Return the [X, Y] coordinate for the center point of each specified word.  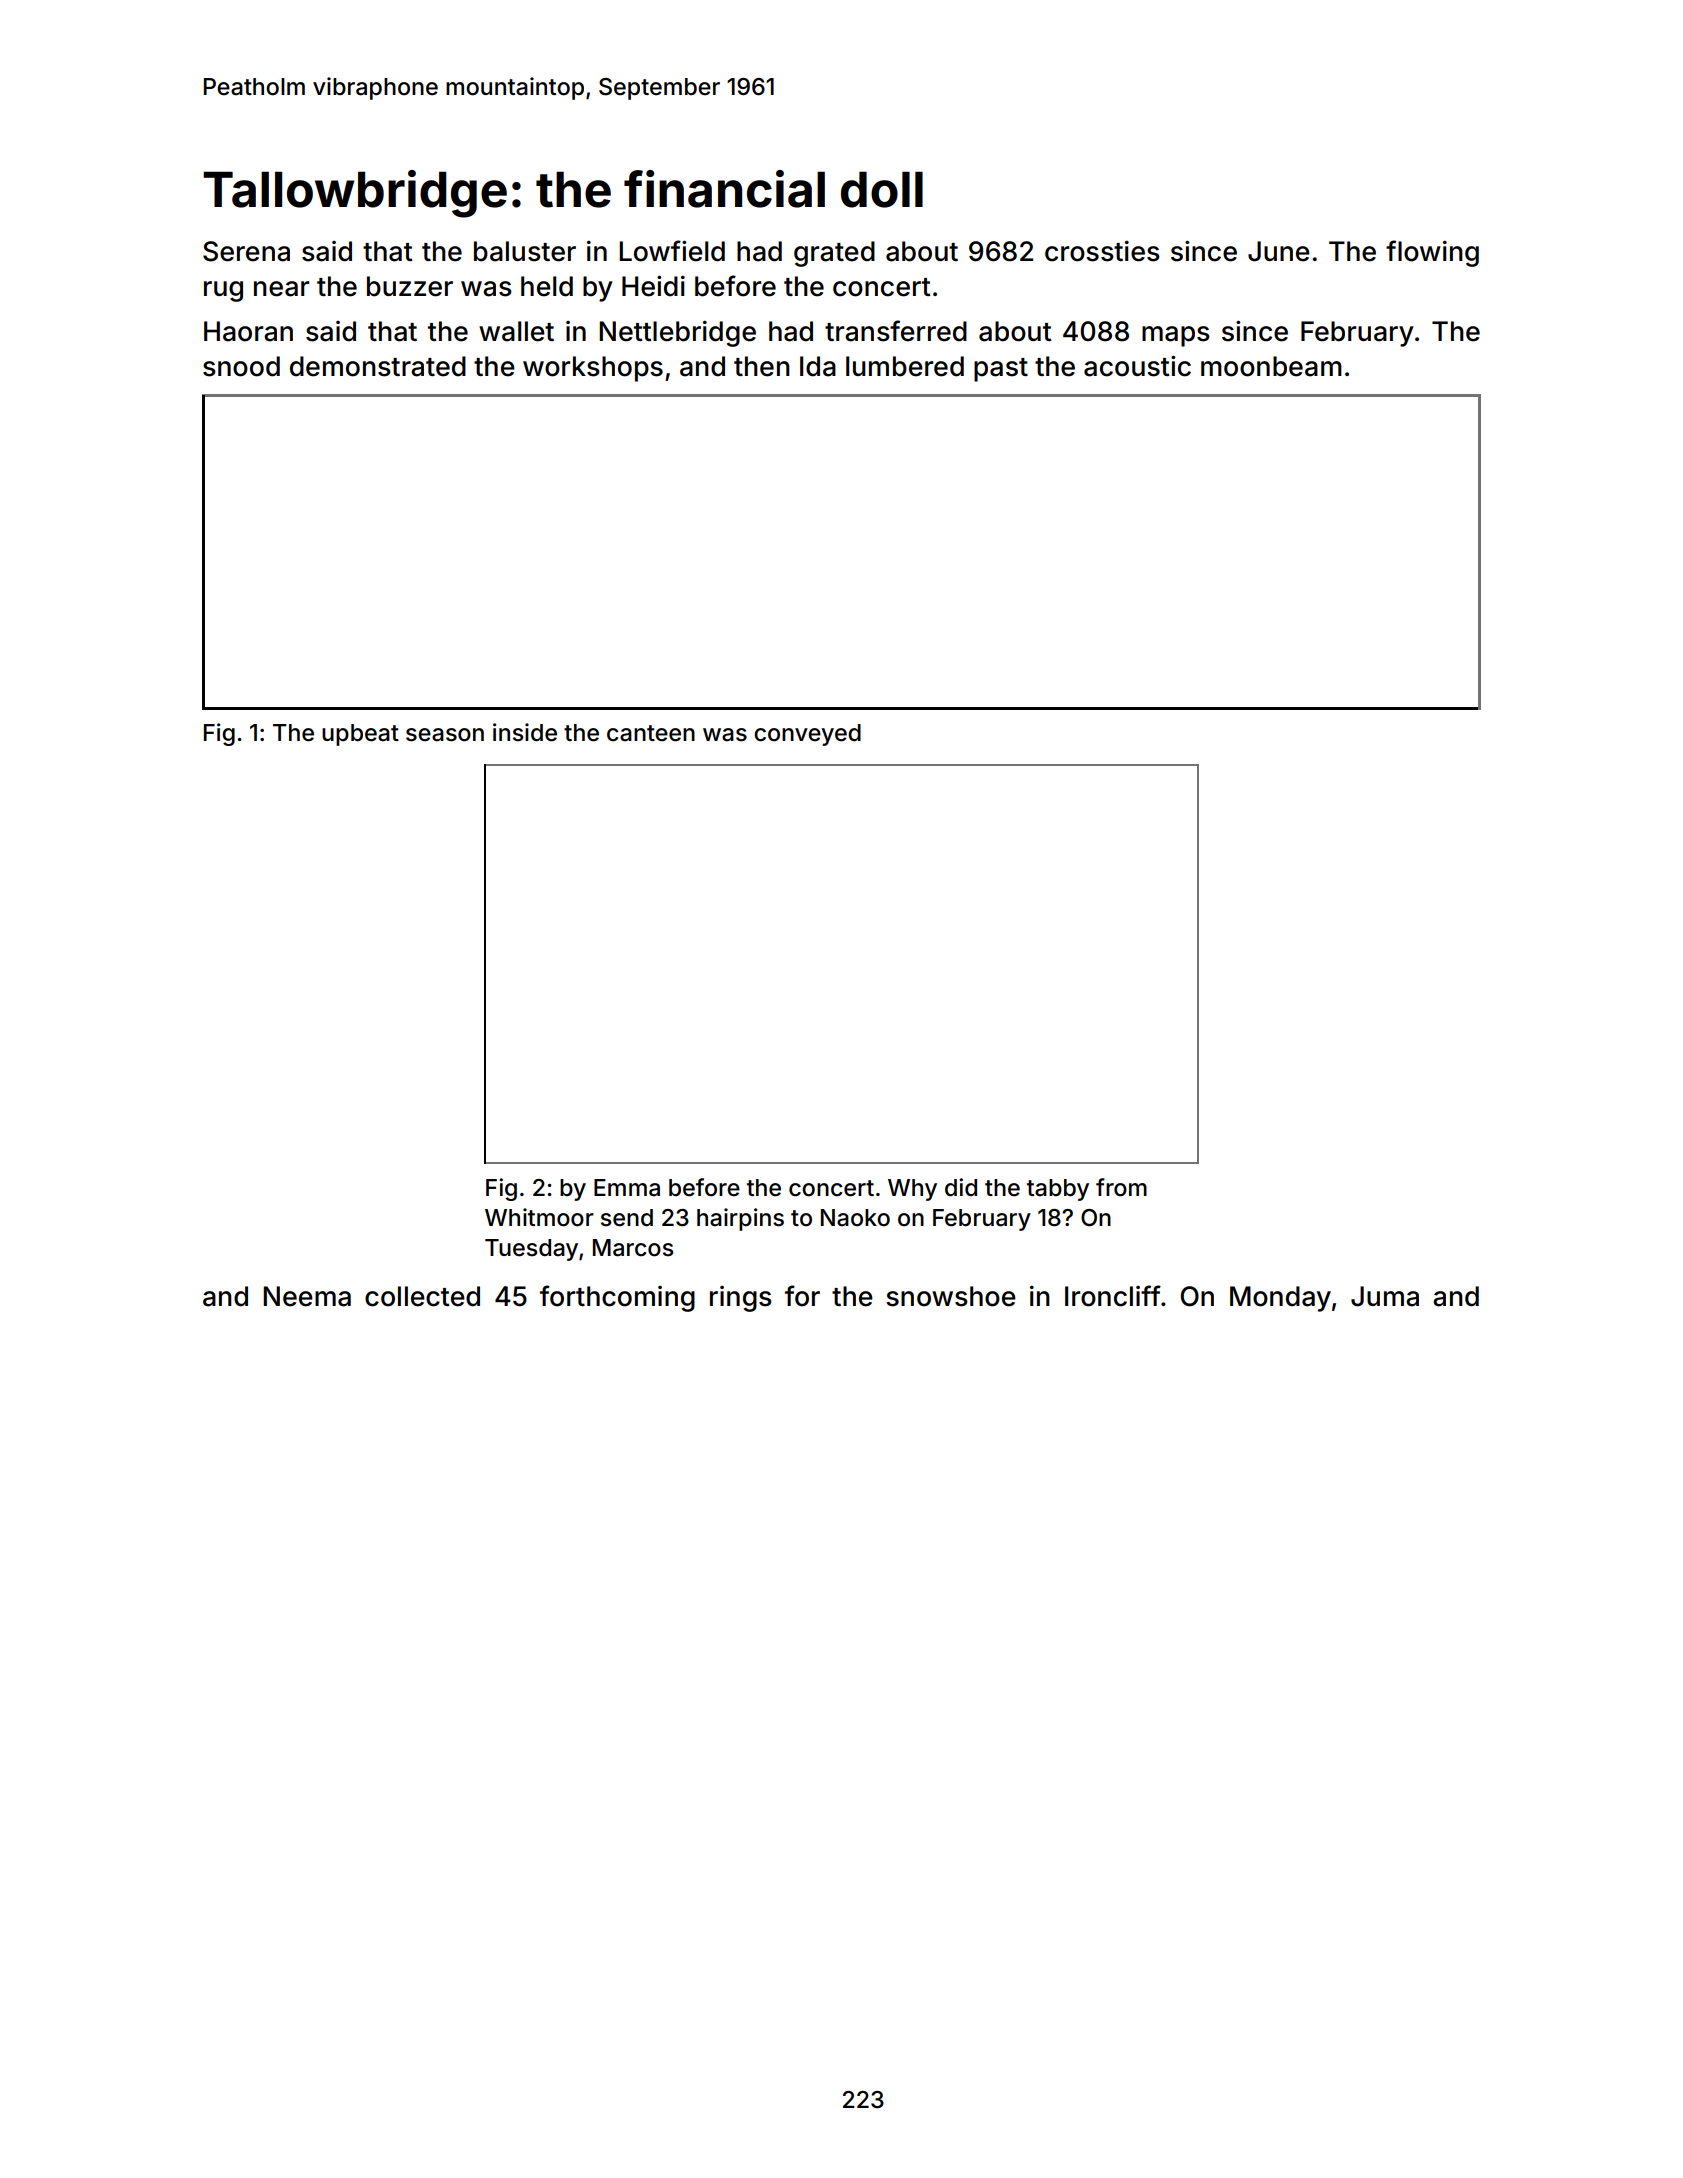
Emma [627, 1188]
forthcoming [617, 1298]
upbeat [360, 735]
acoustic [1137, 366]
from [1121, 1187]
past [1001, 370]
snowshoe [951, 1296]
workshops [593, 369]
